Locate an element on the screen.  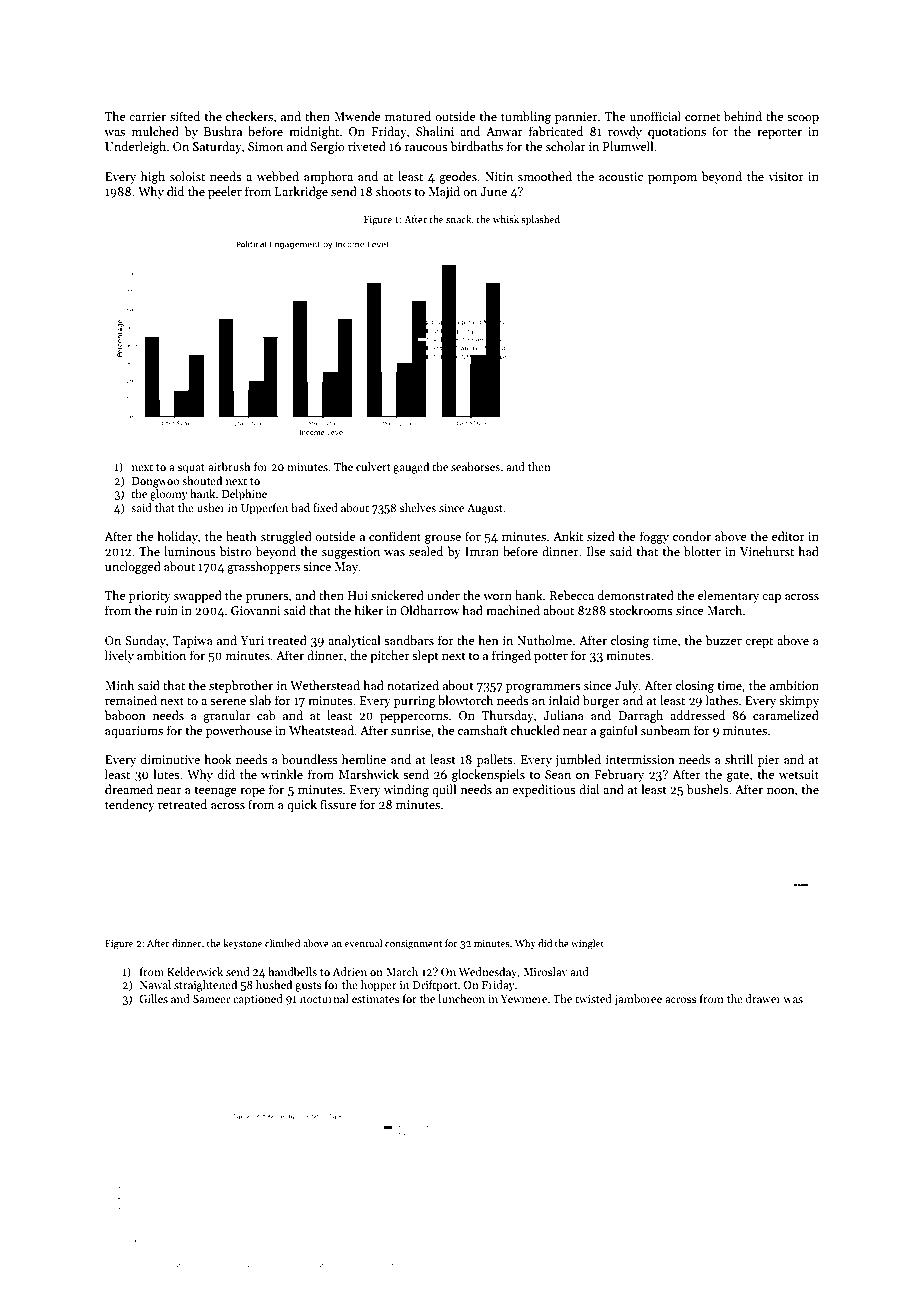
splashed is located at coordinates (540, 220).
